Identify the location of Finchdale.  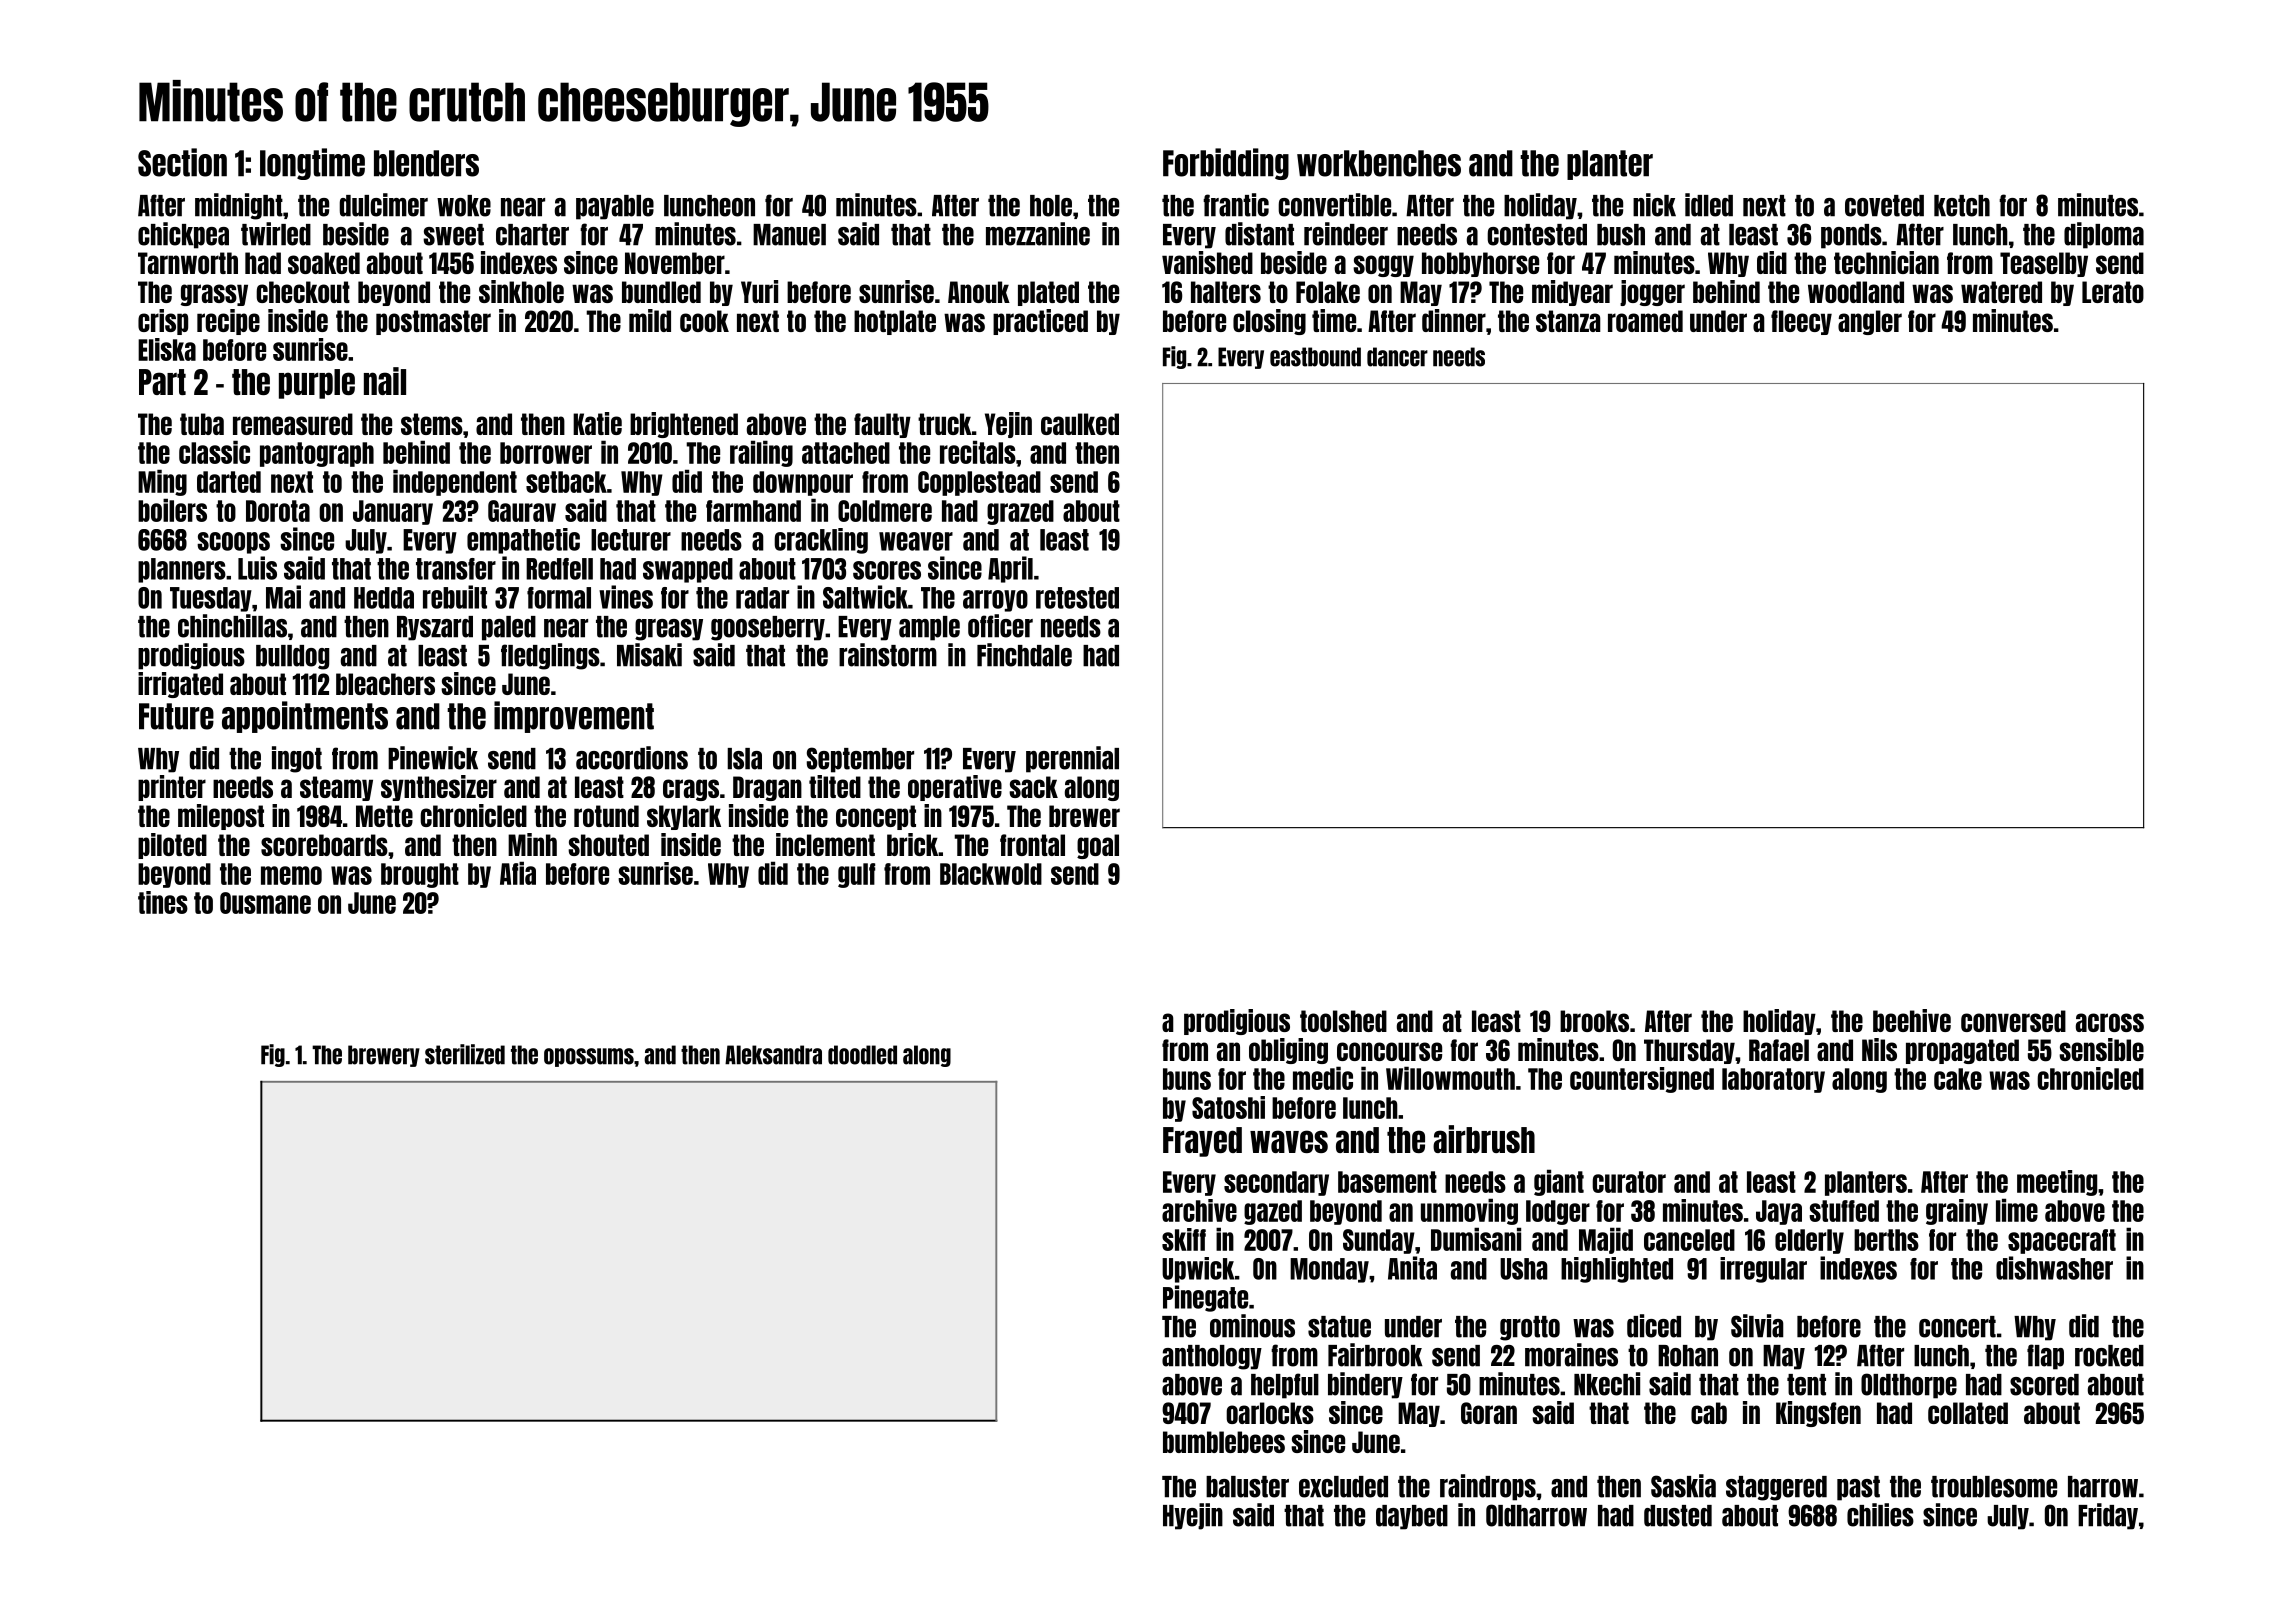
(1024, 655).
